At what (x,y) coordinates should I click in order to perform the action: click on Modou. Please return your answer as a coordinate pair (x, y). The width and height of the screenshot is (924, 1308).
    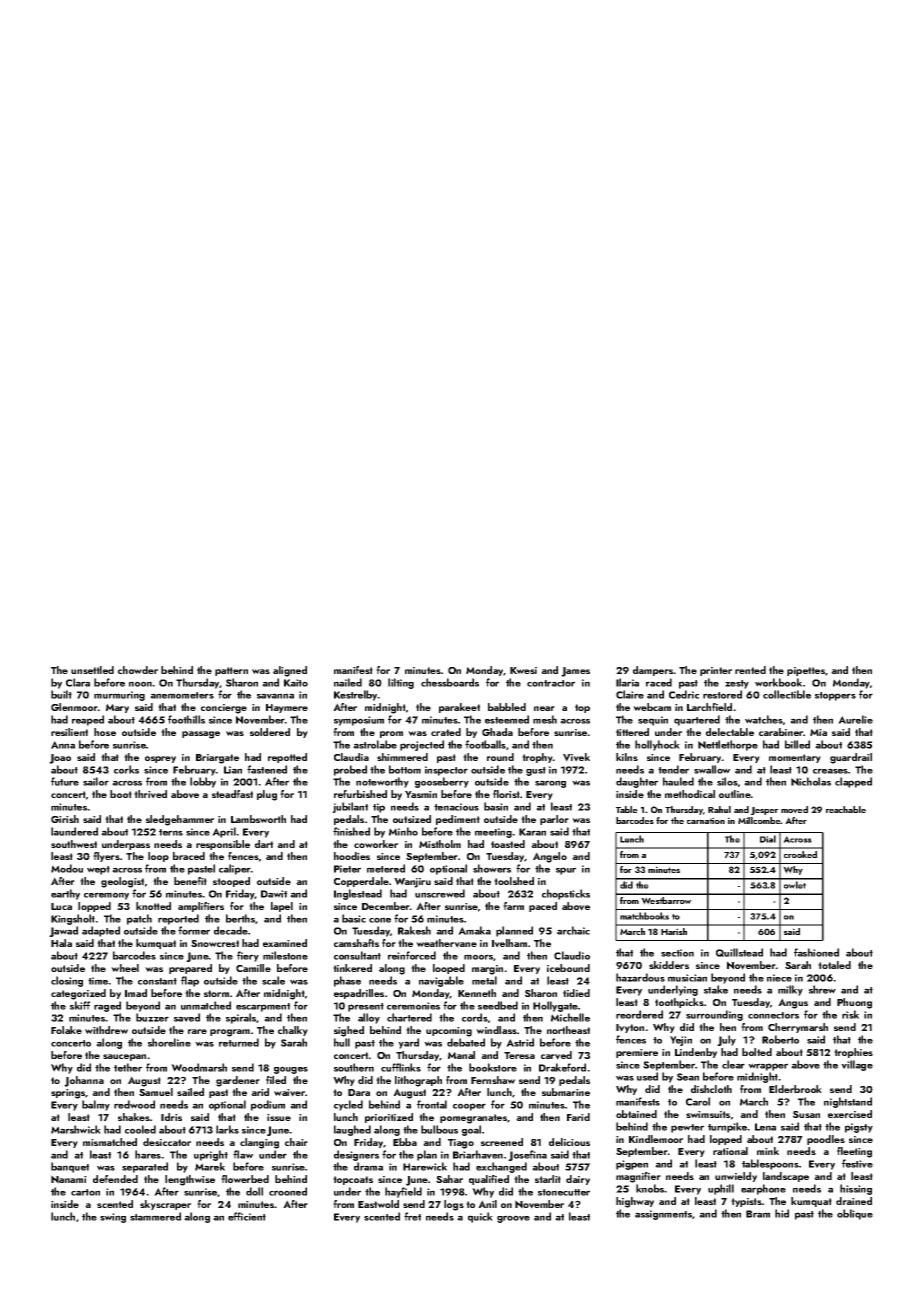
    Looking at the image, I should click on (67, 868).
